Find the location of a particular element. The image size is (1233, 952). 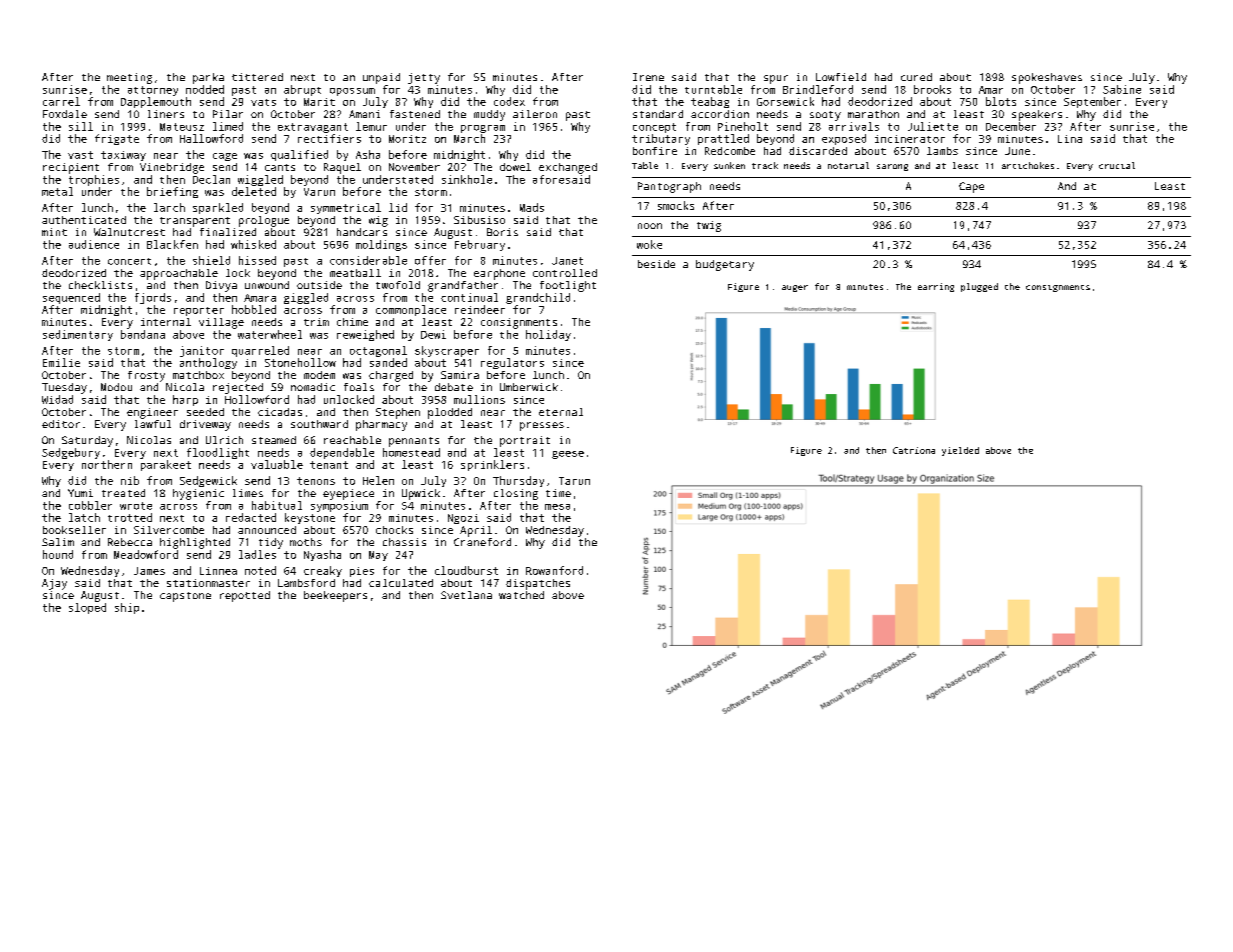

plugged is located at coordinates (979, 287).
